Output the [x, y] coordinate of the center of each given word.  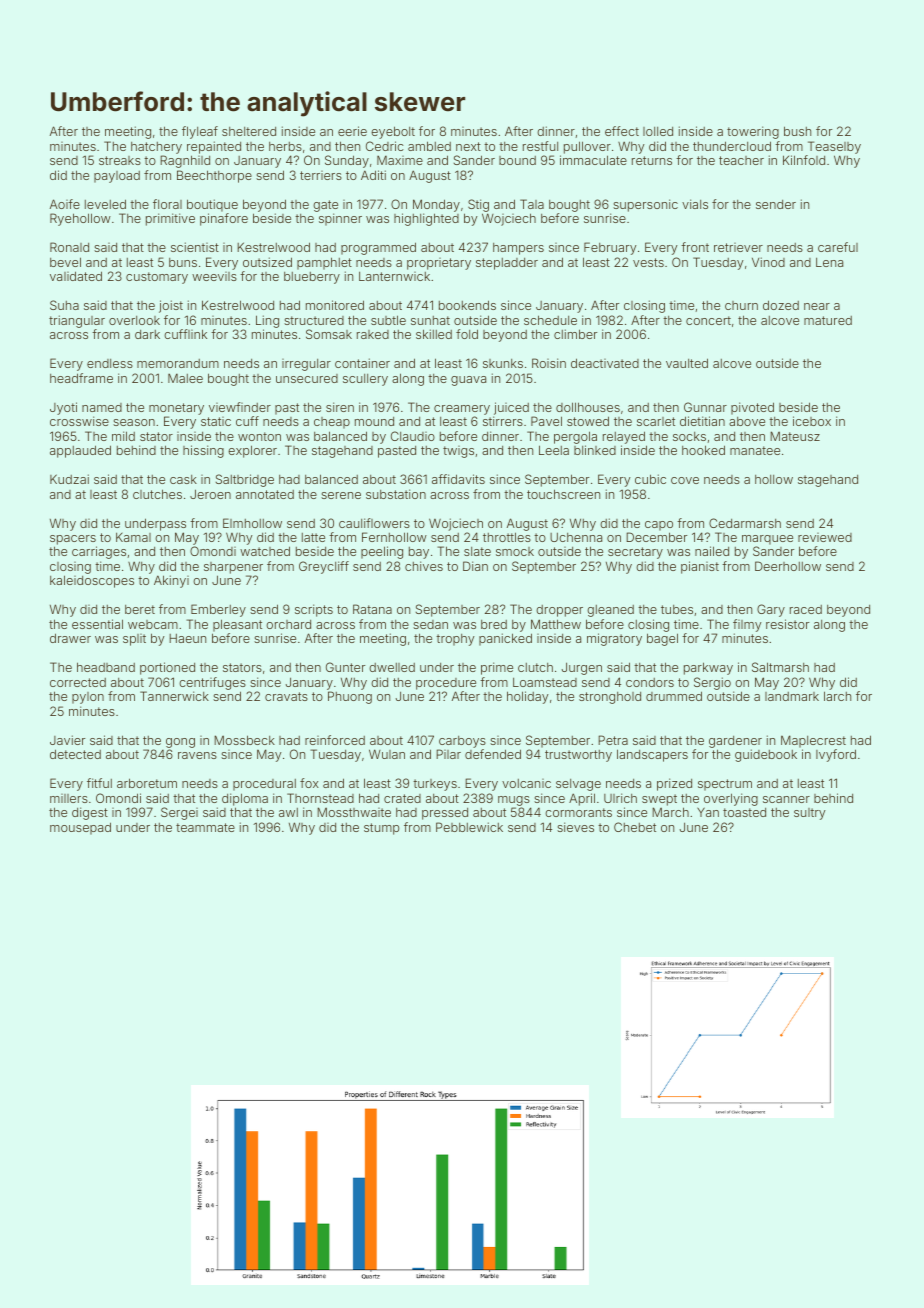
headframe [81, 378]
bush [797, 131]
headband [106, 667]
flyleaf [200, 132]
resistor [787, 624]
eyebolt [393, 132]
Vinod [768, 262]
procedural [264, 785]
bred [494, 624]
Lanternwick [394, 276]
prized [674, 784]
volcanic [526, 783]
